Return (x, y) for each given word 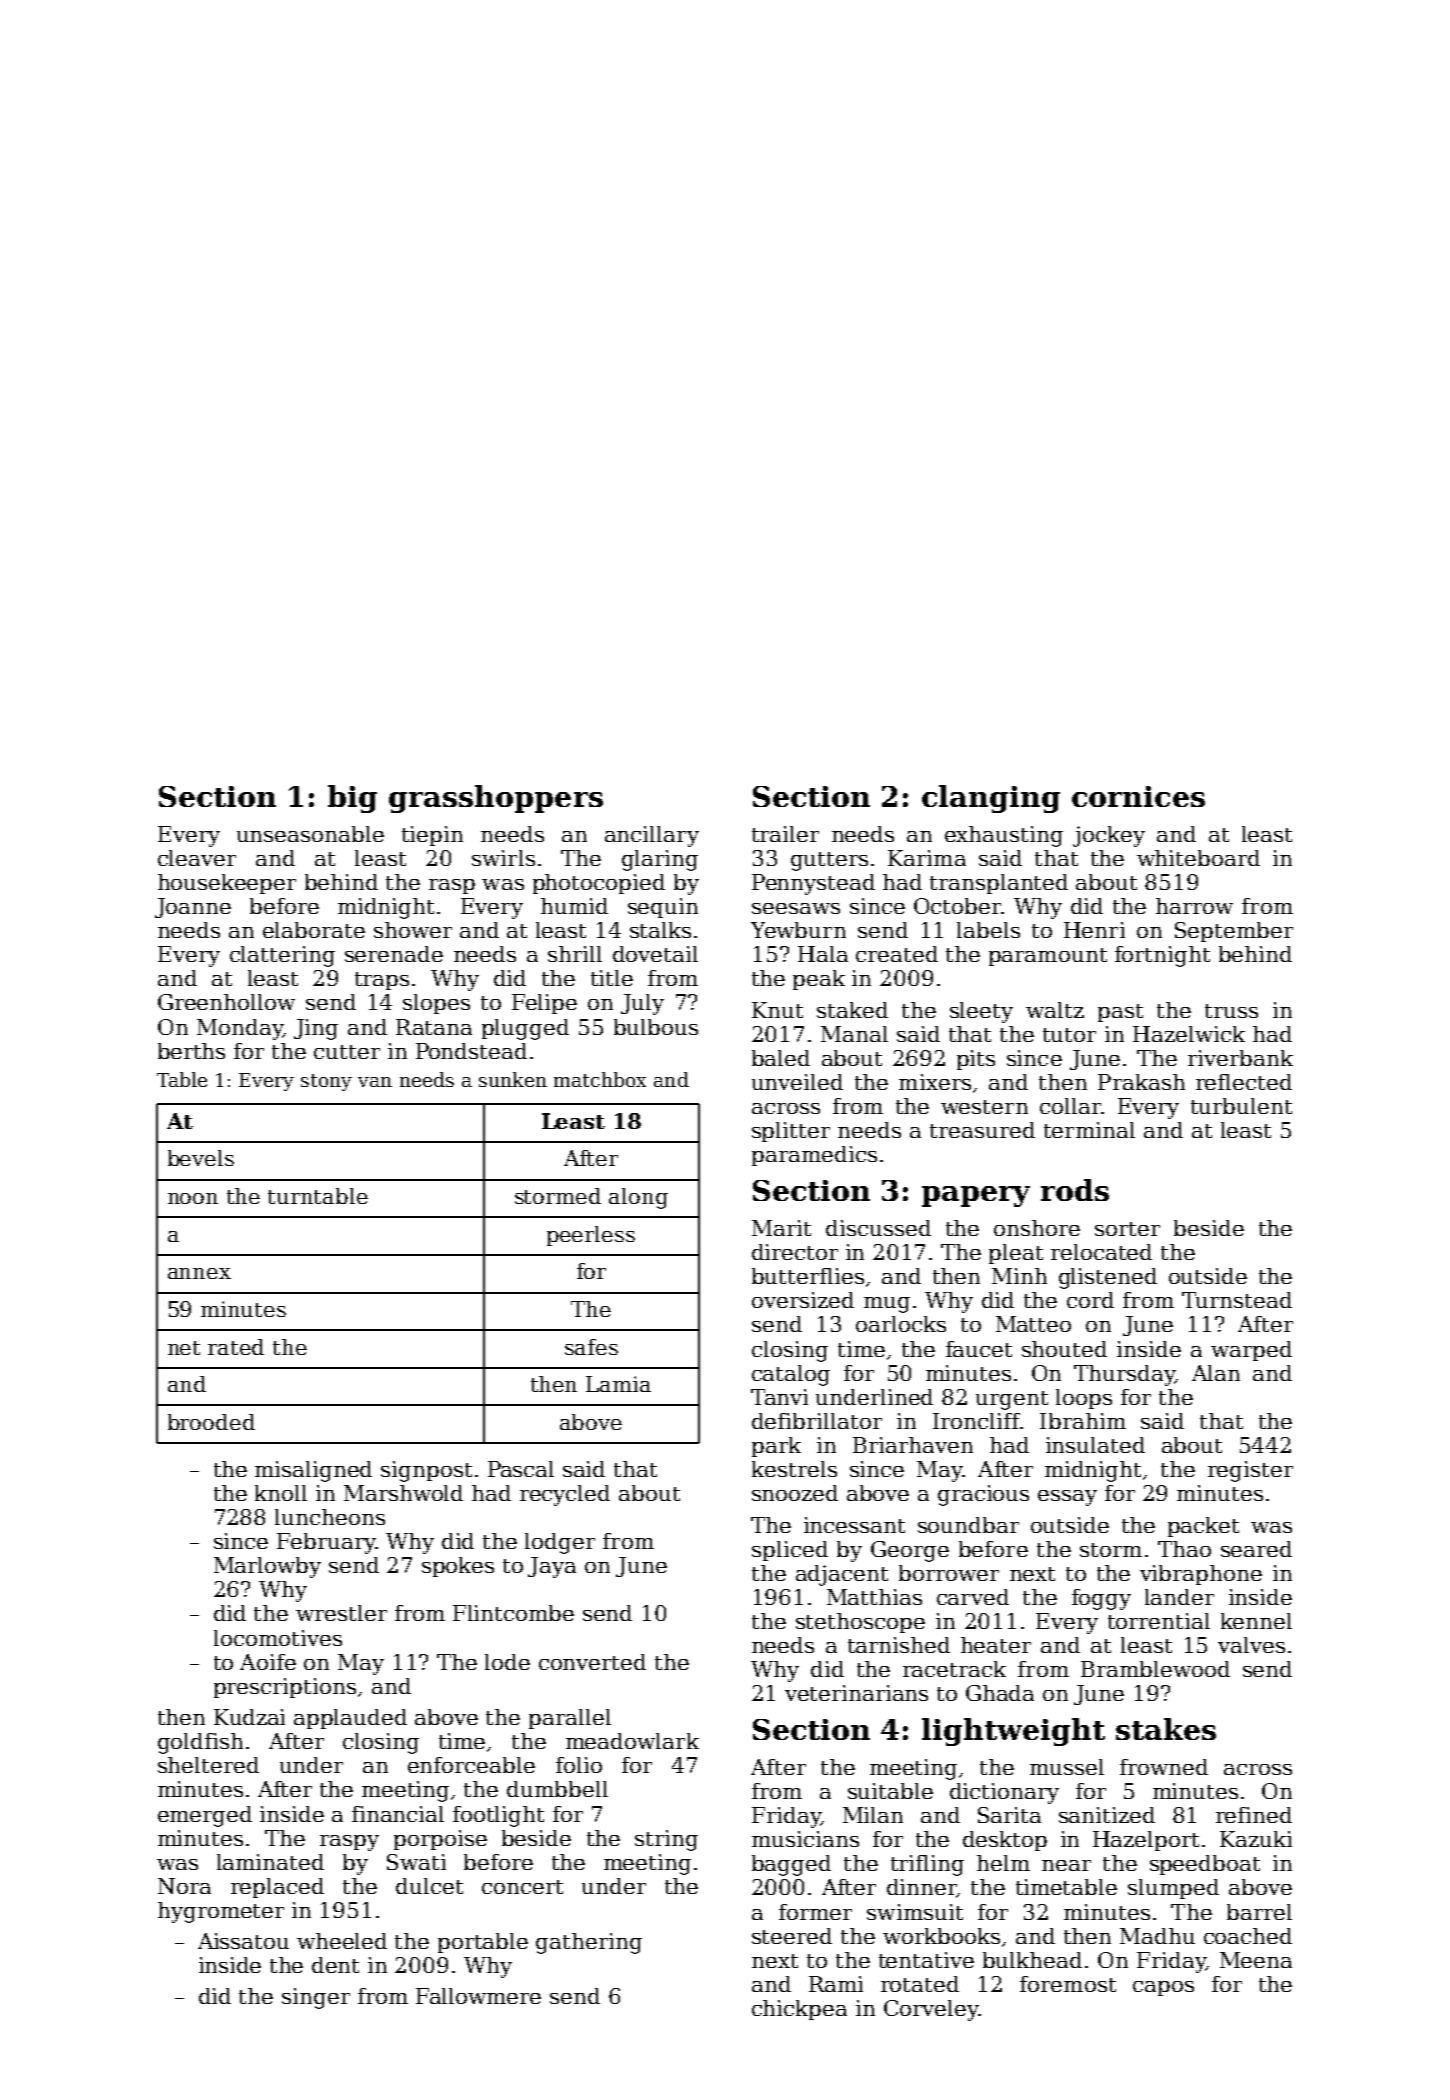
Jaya (552, 1567)
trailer (785, 834)
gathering (589, 1943)
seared (1256, 1549)
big (352, 799)
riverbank (1240, 1058)
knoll (281, 1493)
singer (316, 1998)
